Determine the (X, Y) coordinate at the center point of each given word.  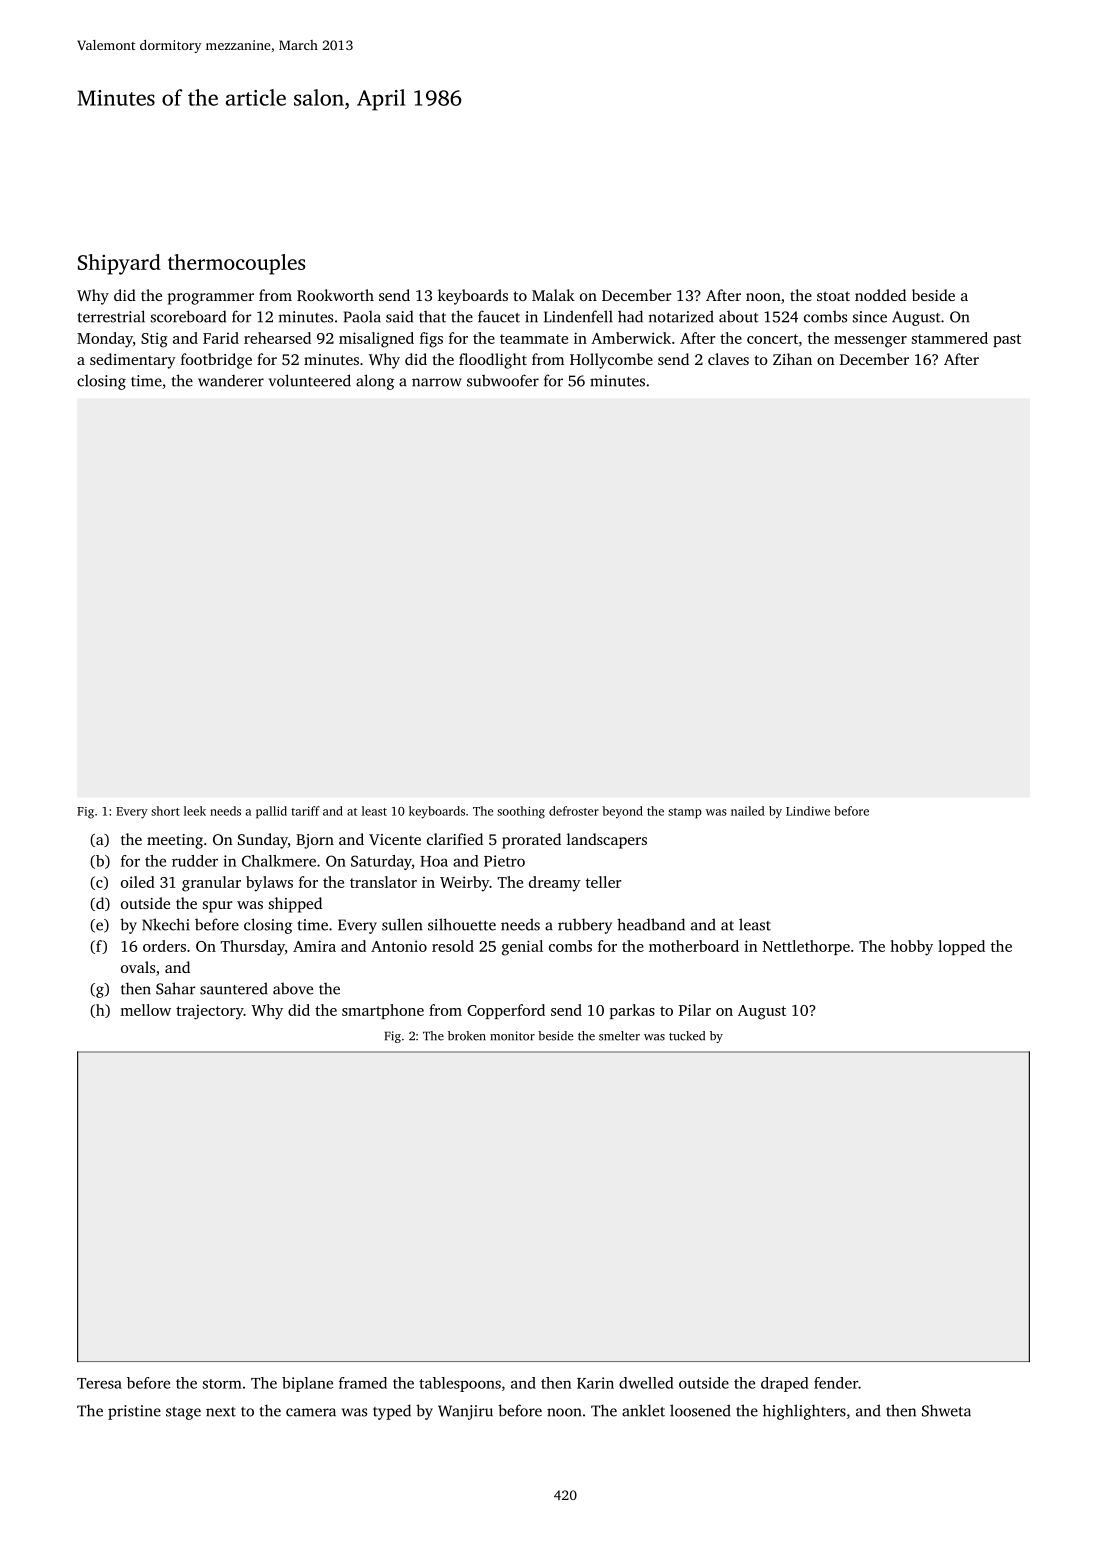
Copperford (506, 1011)
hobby (911, 948)
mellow (145, 1010)
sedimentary (133, 361)
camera (311, 1412)
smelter (619, 1036)
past (1007, 340)
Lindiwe (808, 811)
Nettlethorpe (806, 947)
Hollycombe (611, 361)
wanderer (231, 380)
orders (164, 946)
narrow (437, 382)
